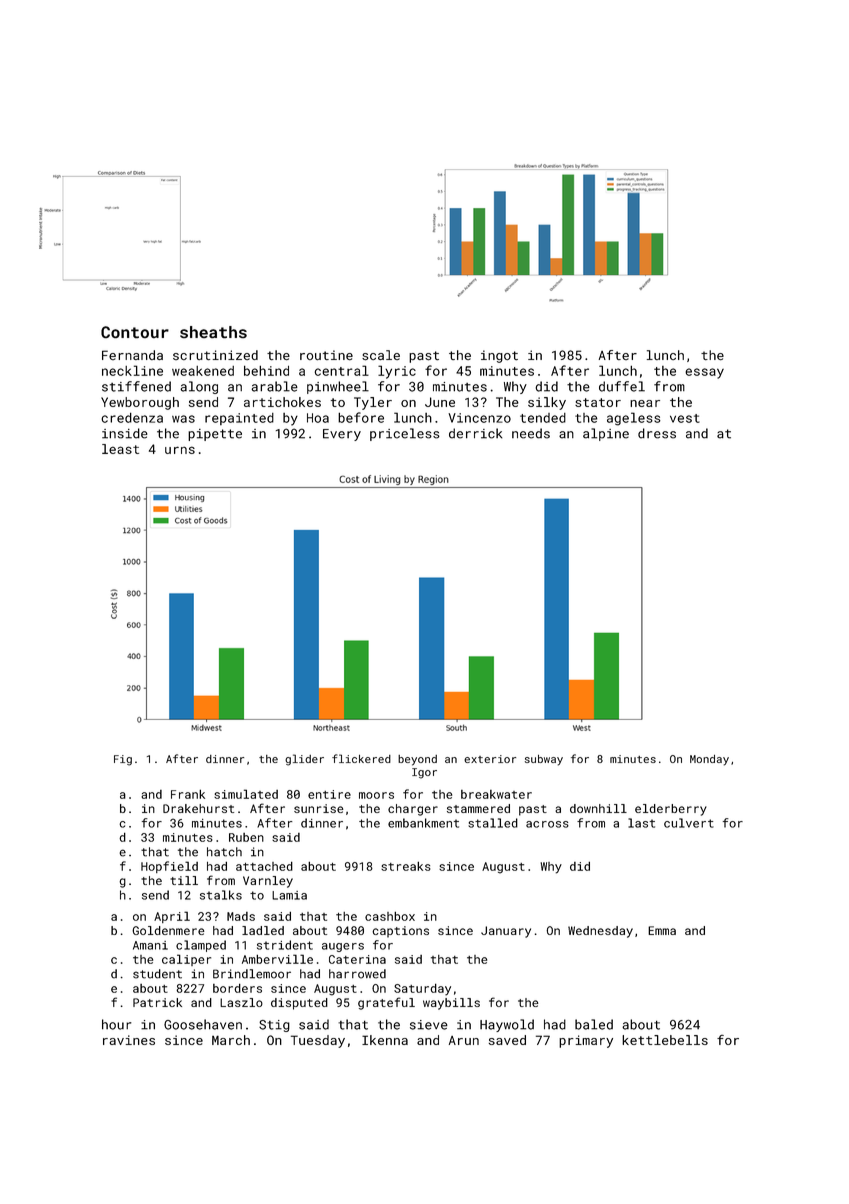 This page has height=1204, width=849. What do you see at coordinates (184, 880) in the page?
I see `till` at bounding box center [184, 880].
